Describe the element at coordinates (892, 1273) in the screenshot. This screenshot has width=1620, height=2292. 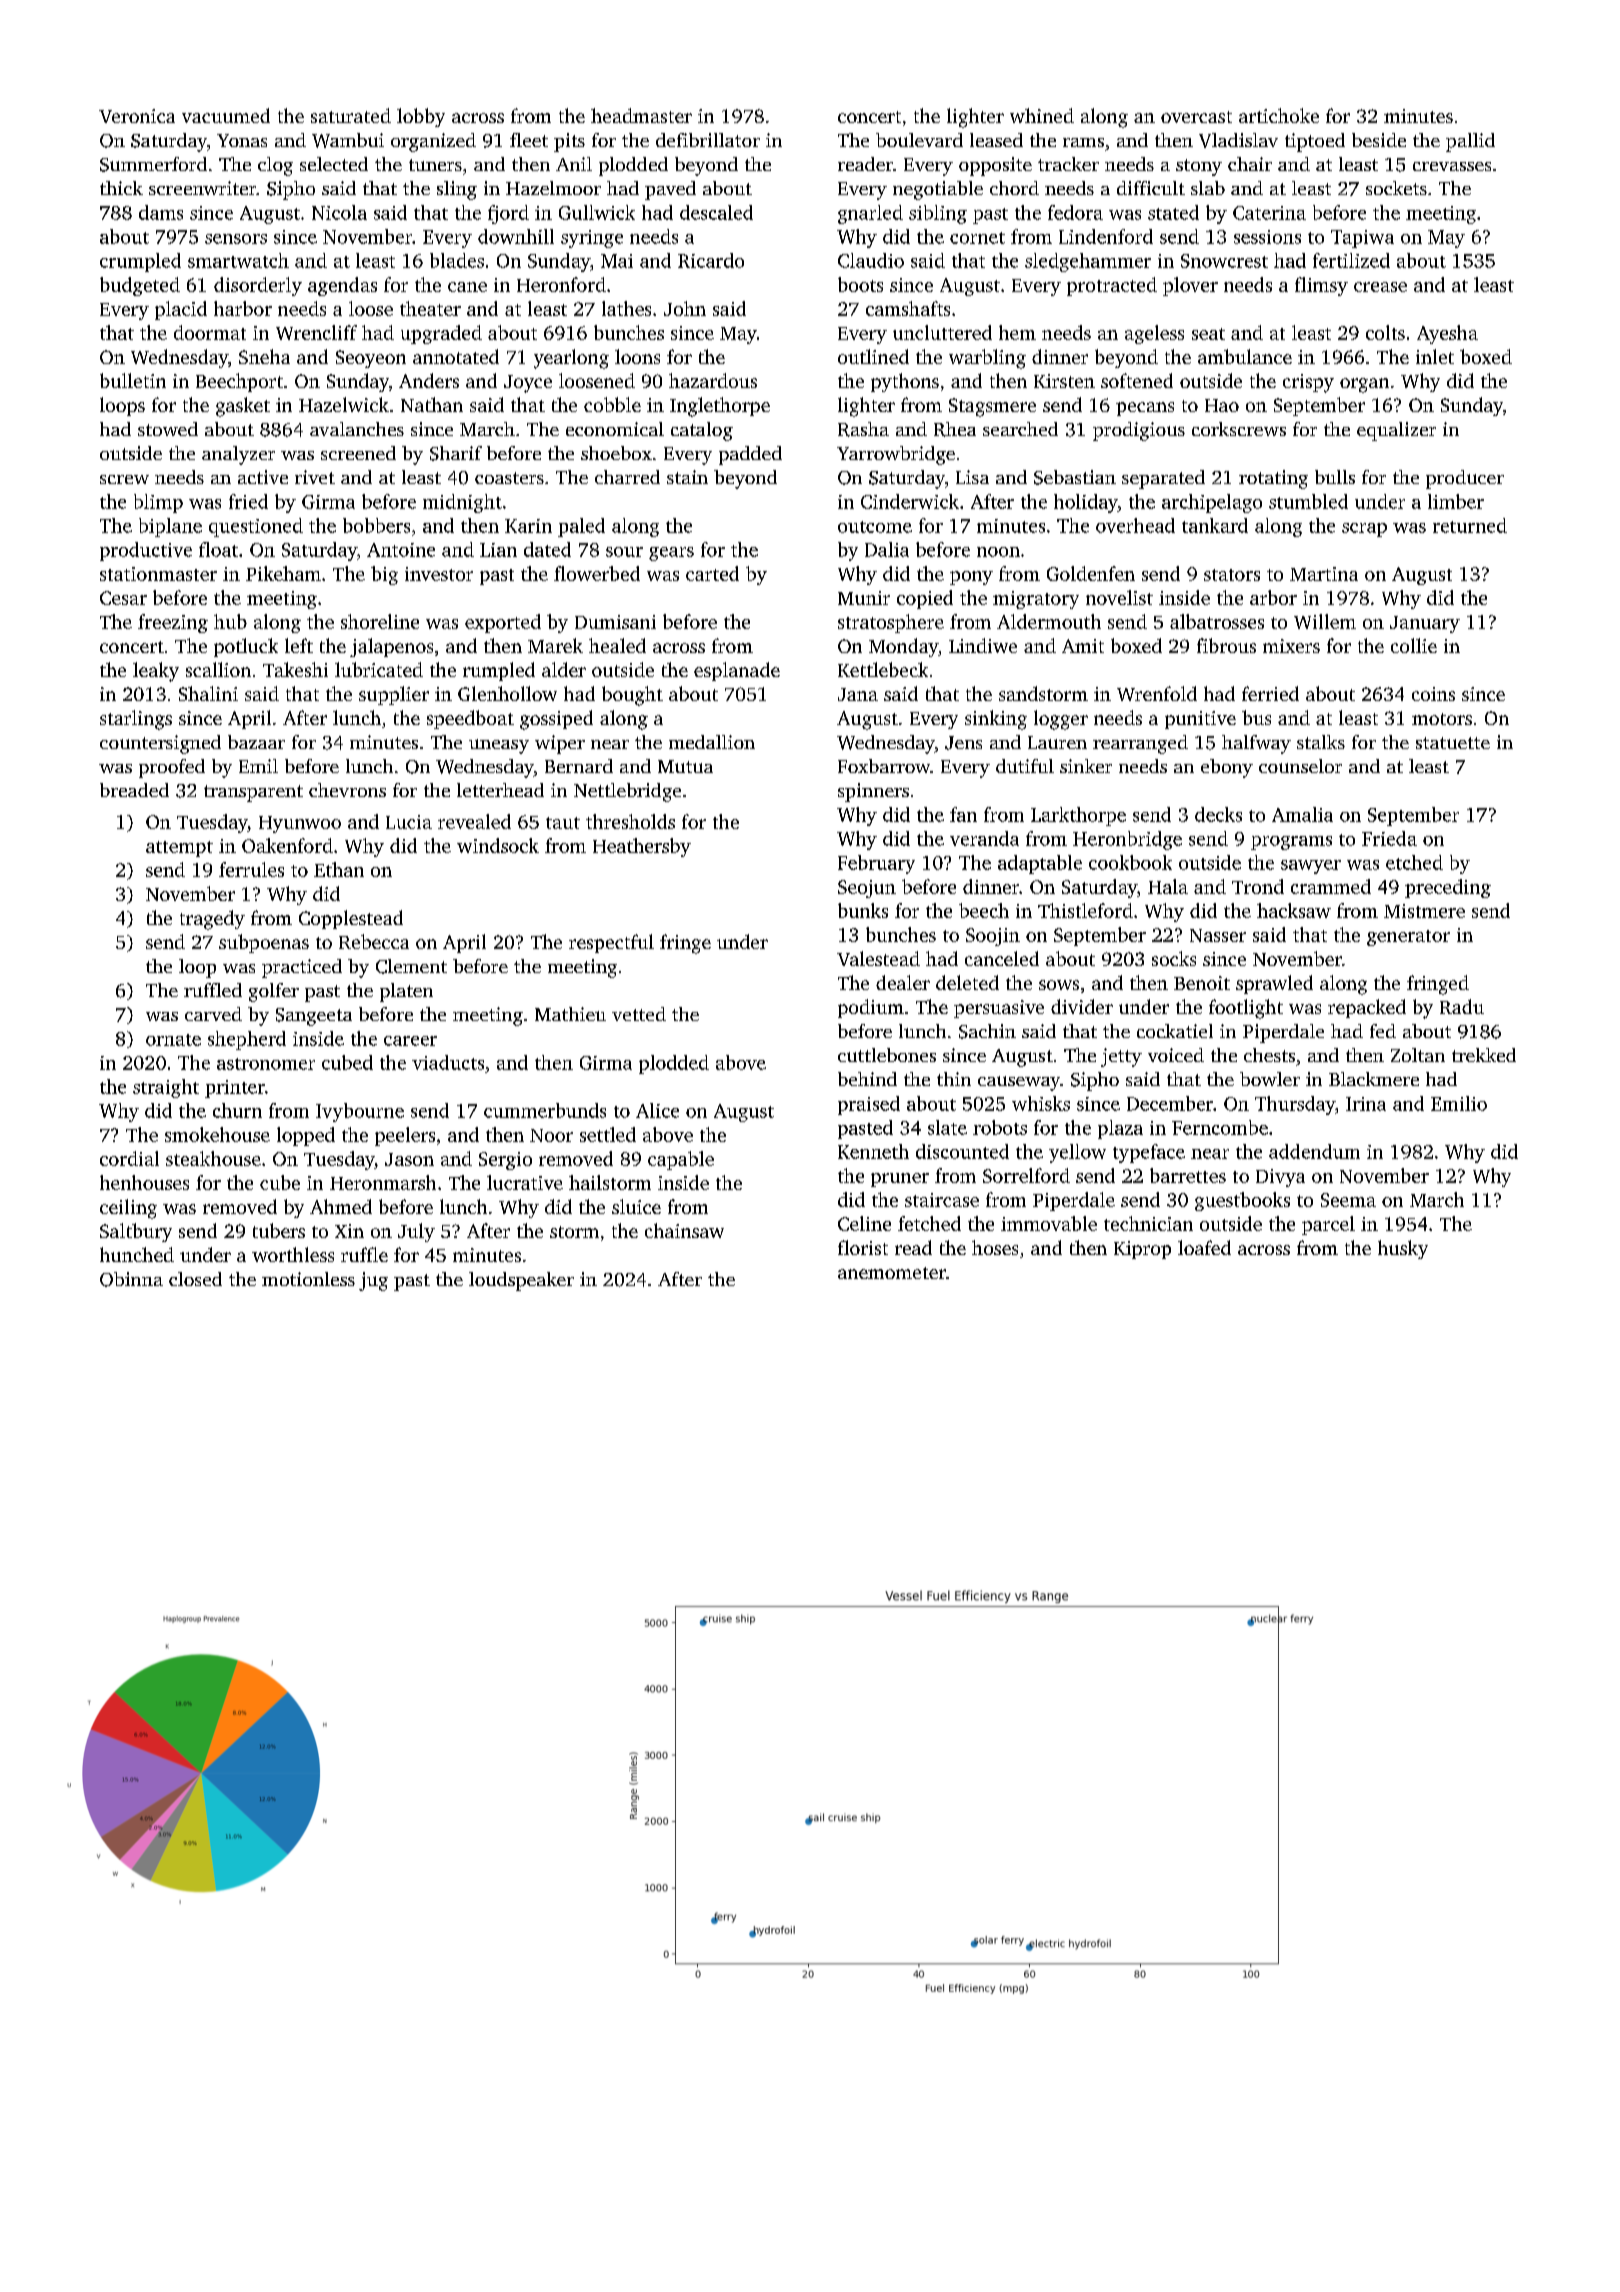
I see `anemometer` at that location.
